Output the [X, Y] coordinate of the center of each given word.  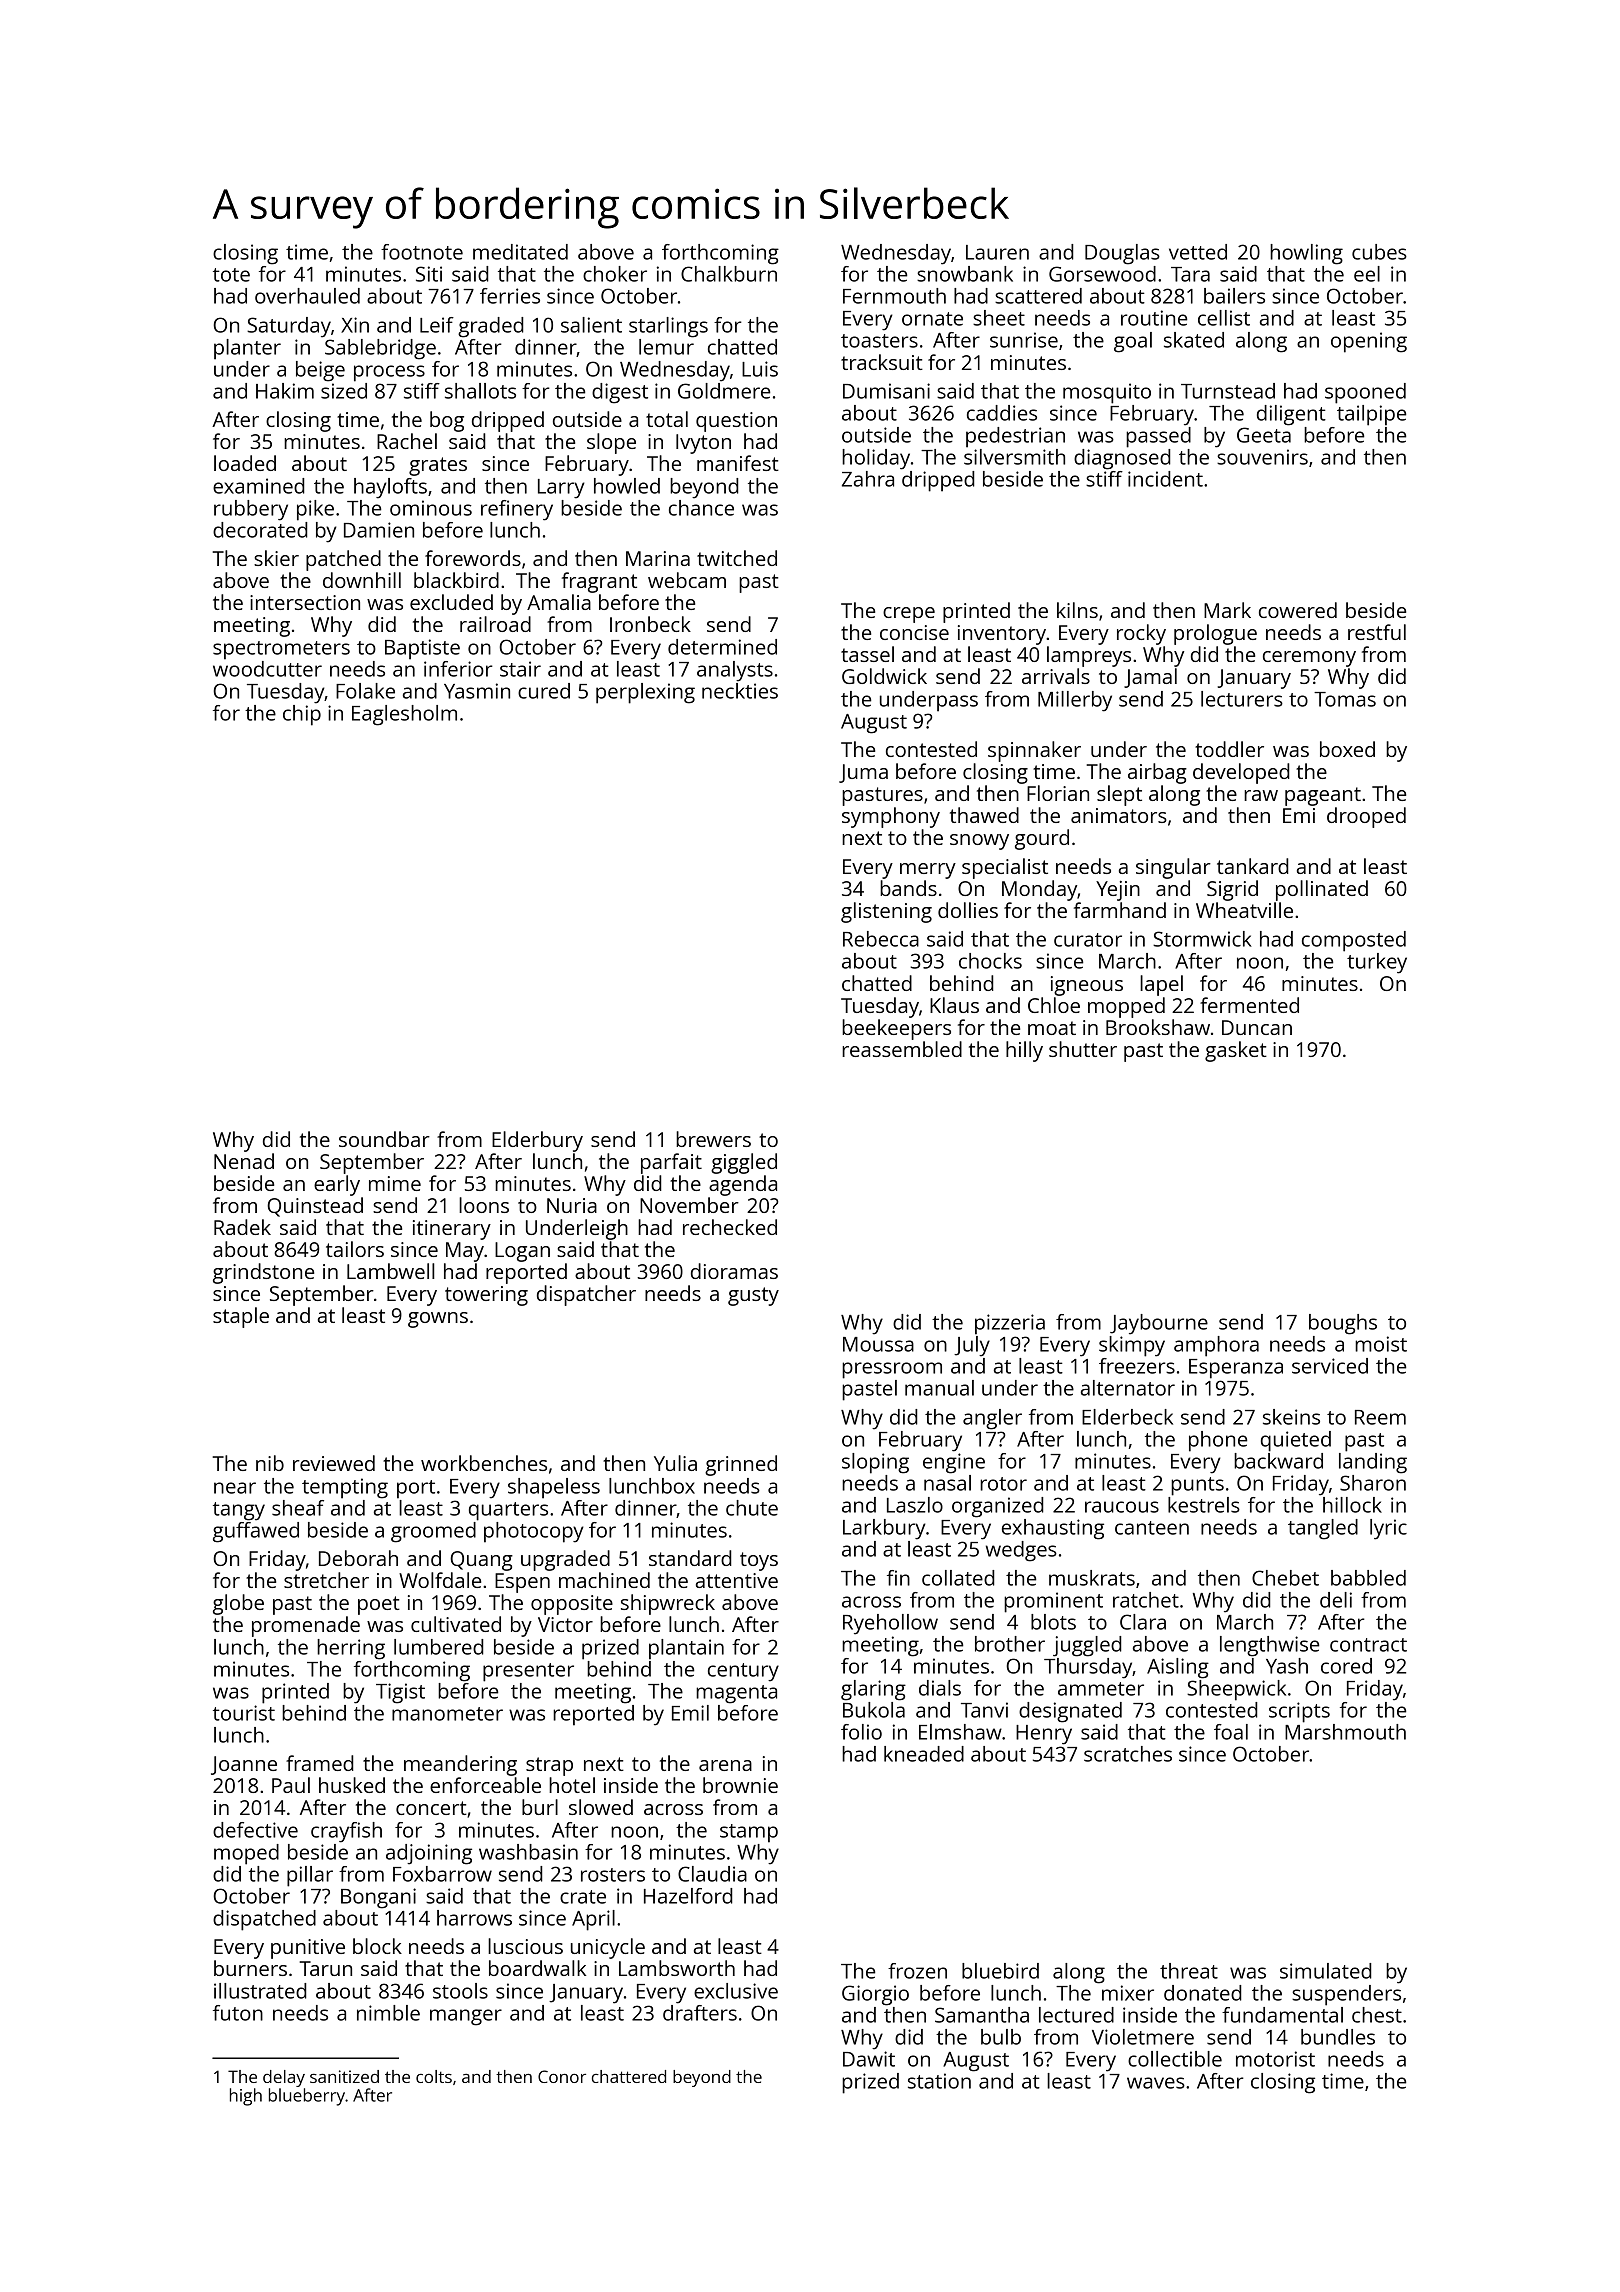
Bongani [378, 1898]
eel [1367, 274]
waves [1156, 2083]
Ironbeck [650, 624]
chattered [629, 2076]
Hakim [285, 391]
